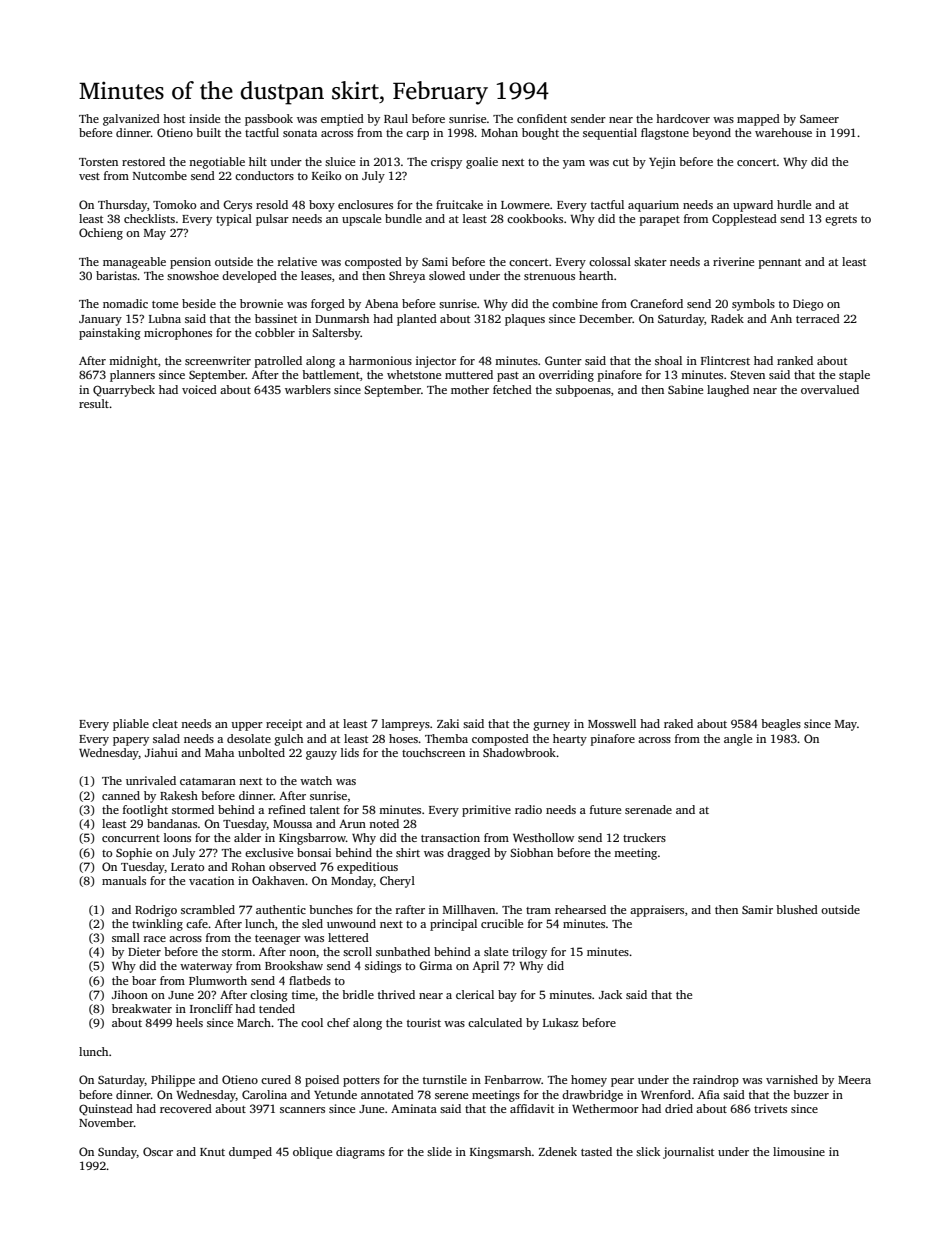 The width and height of the document is (952, 1233). I want to click on Sabine, so click(685, 389).
